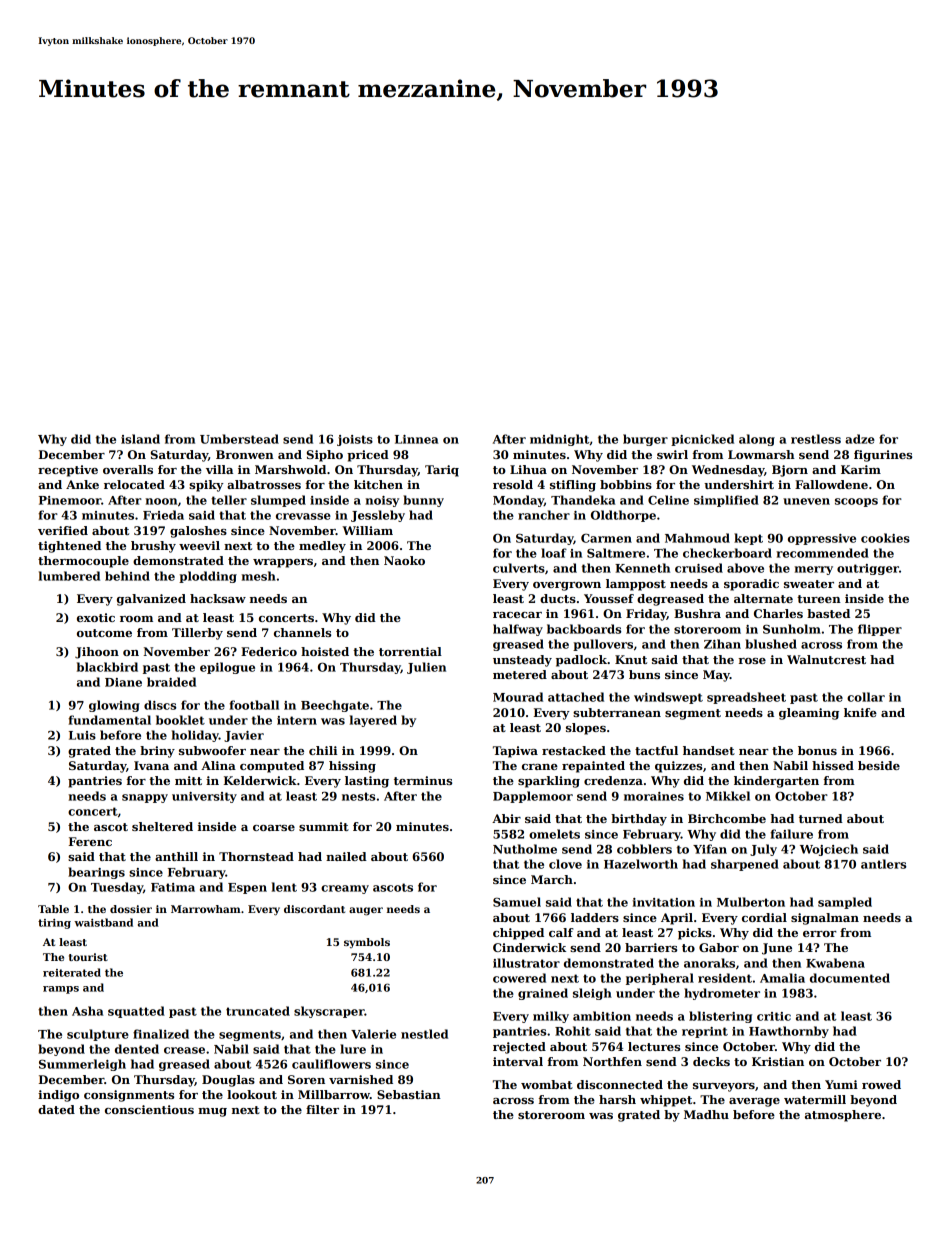  What do you see at coordinates (367, 943) in the image?
I see `symbols` at bounding box center [367, 943].
